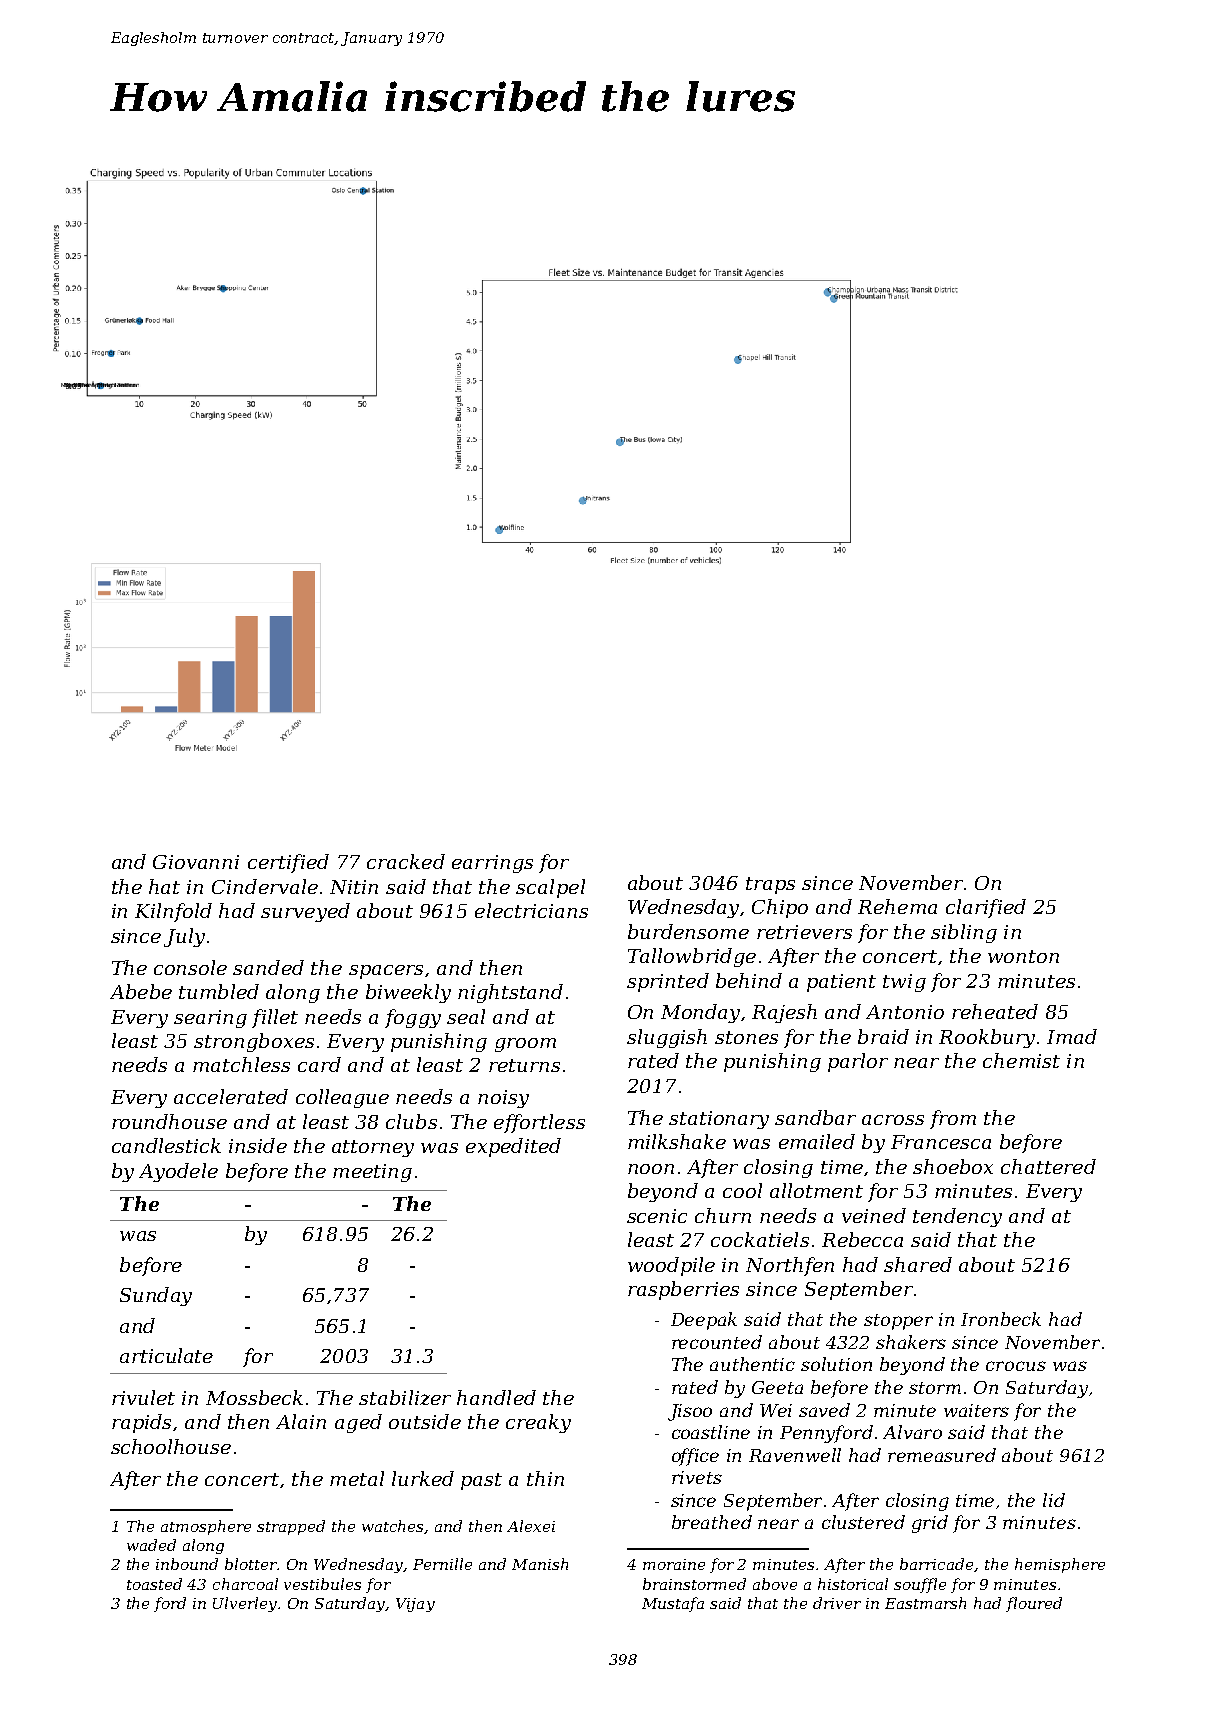  What do you see at coordinates (406, 861) in the page?
I see `cracked` at bounding box center [406, 861].
